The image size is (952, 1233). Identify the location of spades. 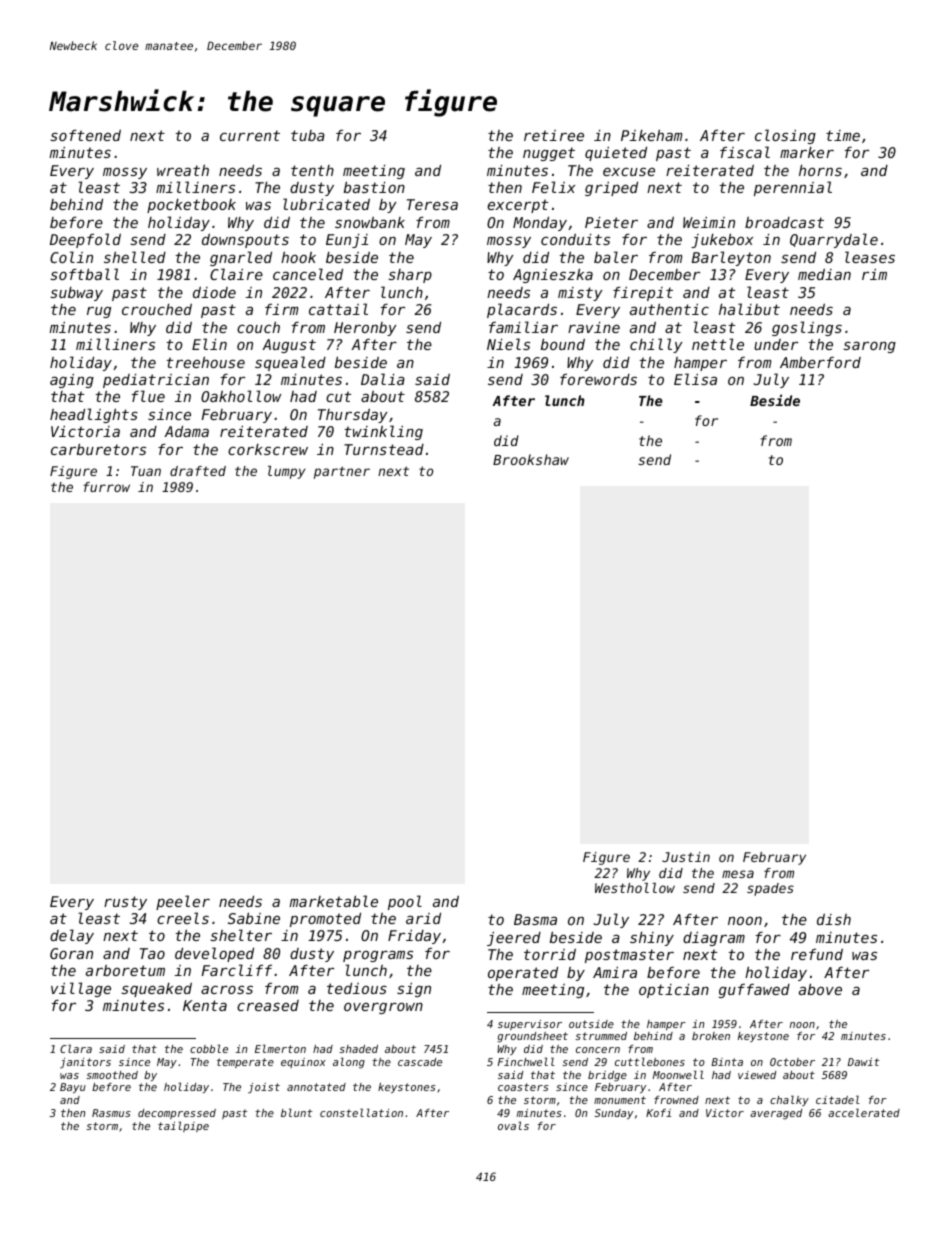
(770, 889).
